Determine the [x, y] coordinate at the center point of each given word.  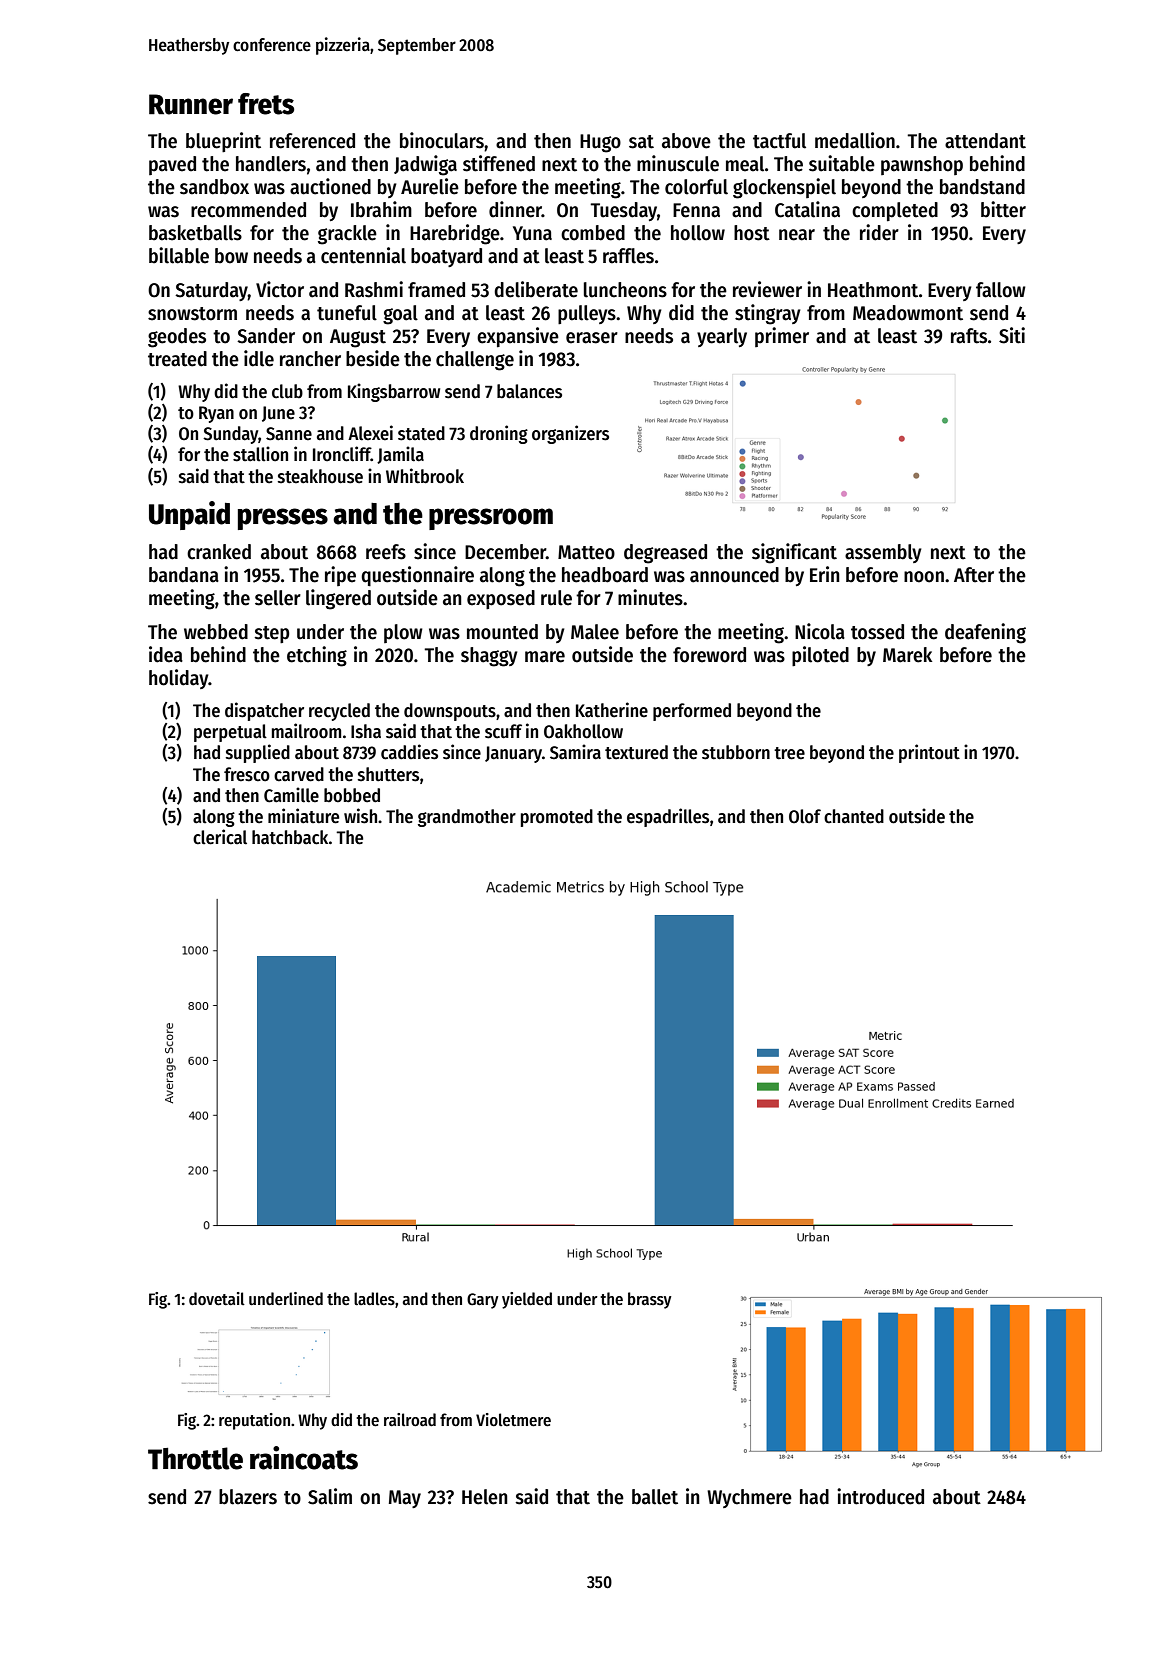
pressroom [491, 519]
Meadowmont [908, 313]
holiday [179, 679]
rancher [310, 359]
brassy [649, 1300]
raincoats [304, 1458]
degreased [665, 554]
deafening [985, 633]
